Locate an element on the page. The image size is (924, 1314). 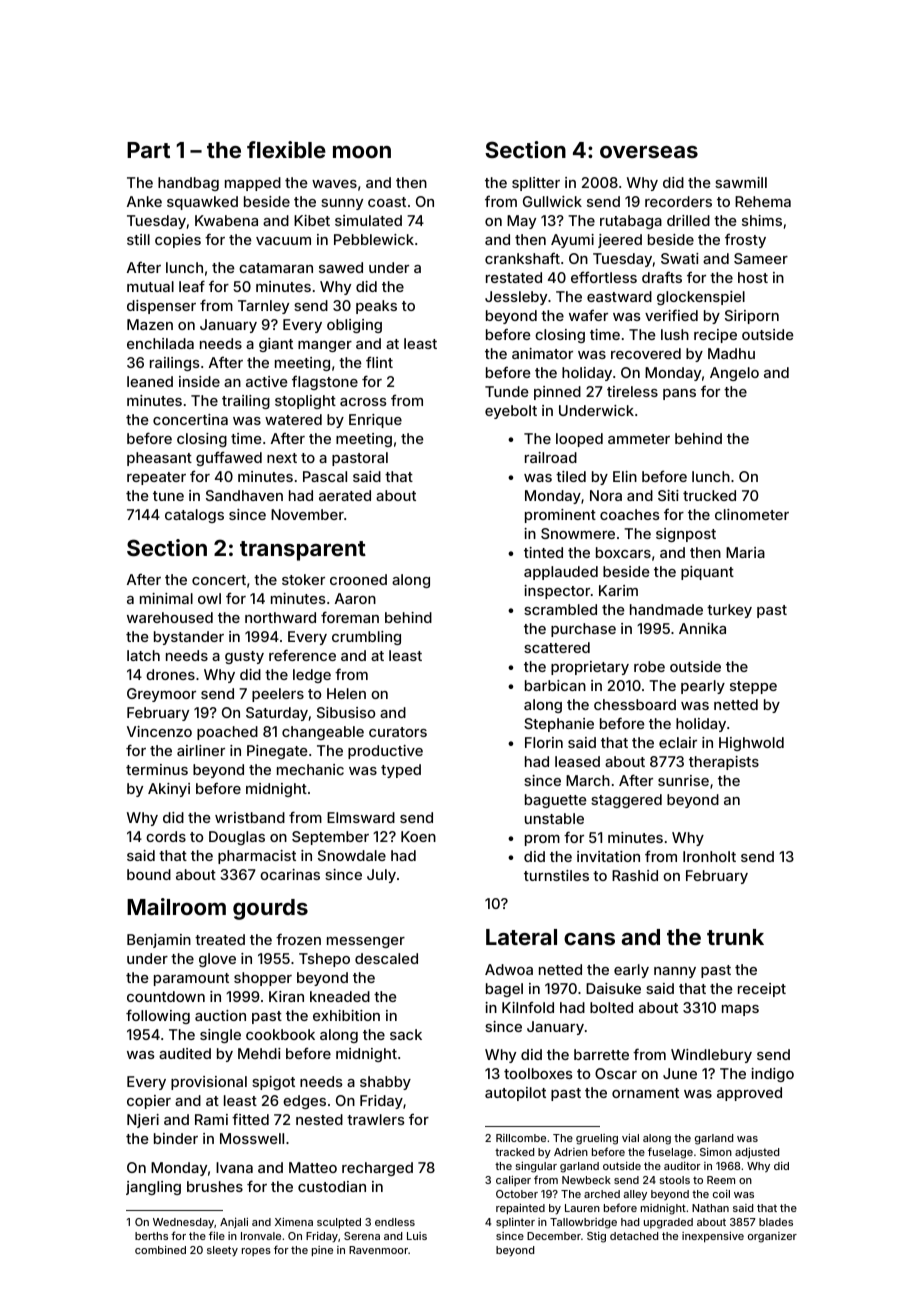
overseas is located at coordinates (649, 152).
